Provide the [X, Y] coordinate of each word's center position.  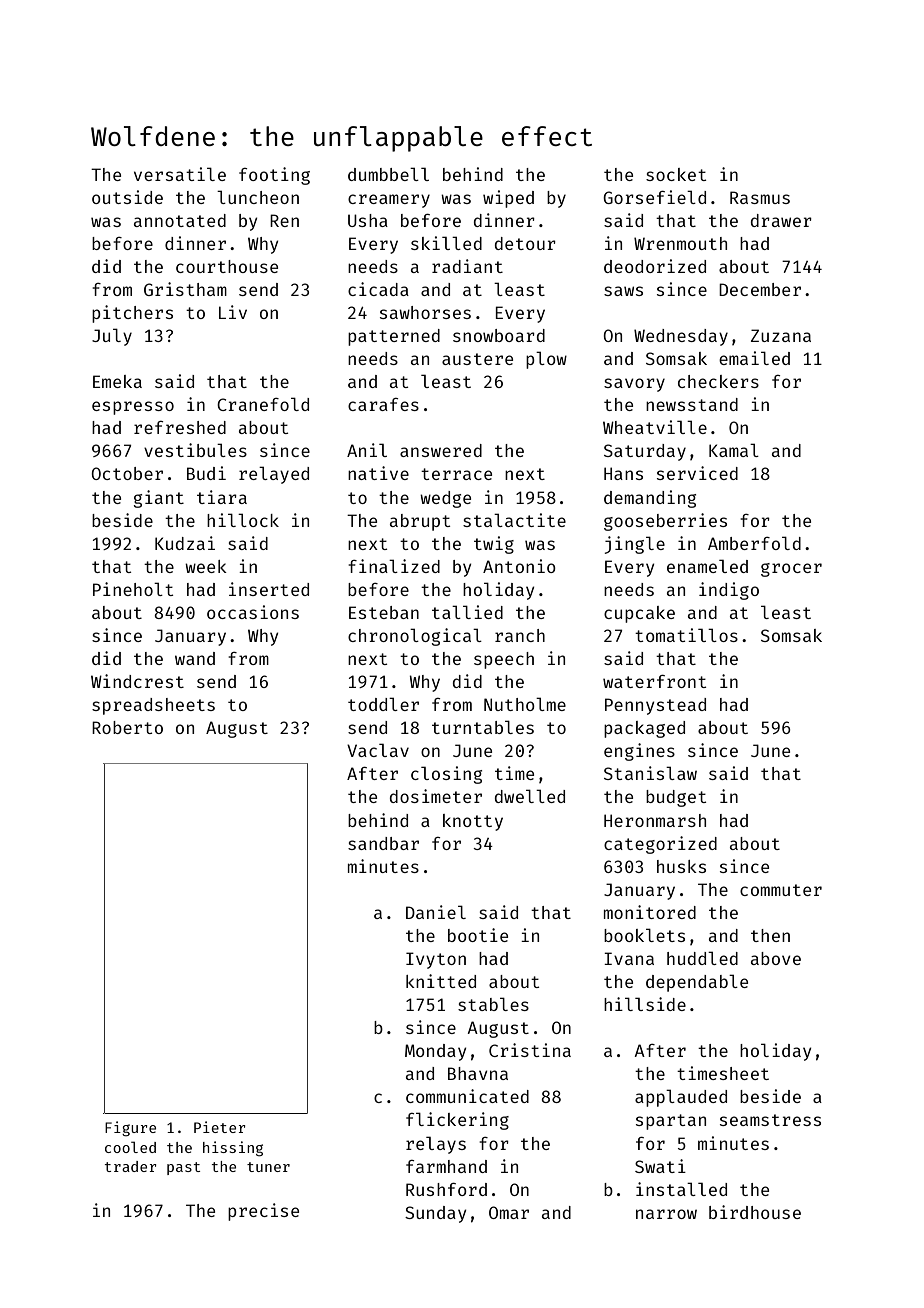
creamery [389, 201]
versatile [180, 174]
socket [676, 174]
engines [639, 752]
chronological [415, 637]
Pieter [219, 1127]
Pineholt [133, 589]
